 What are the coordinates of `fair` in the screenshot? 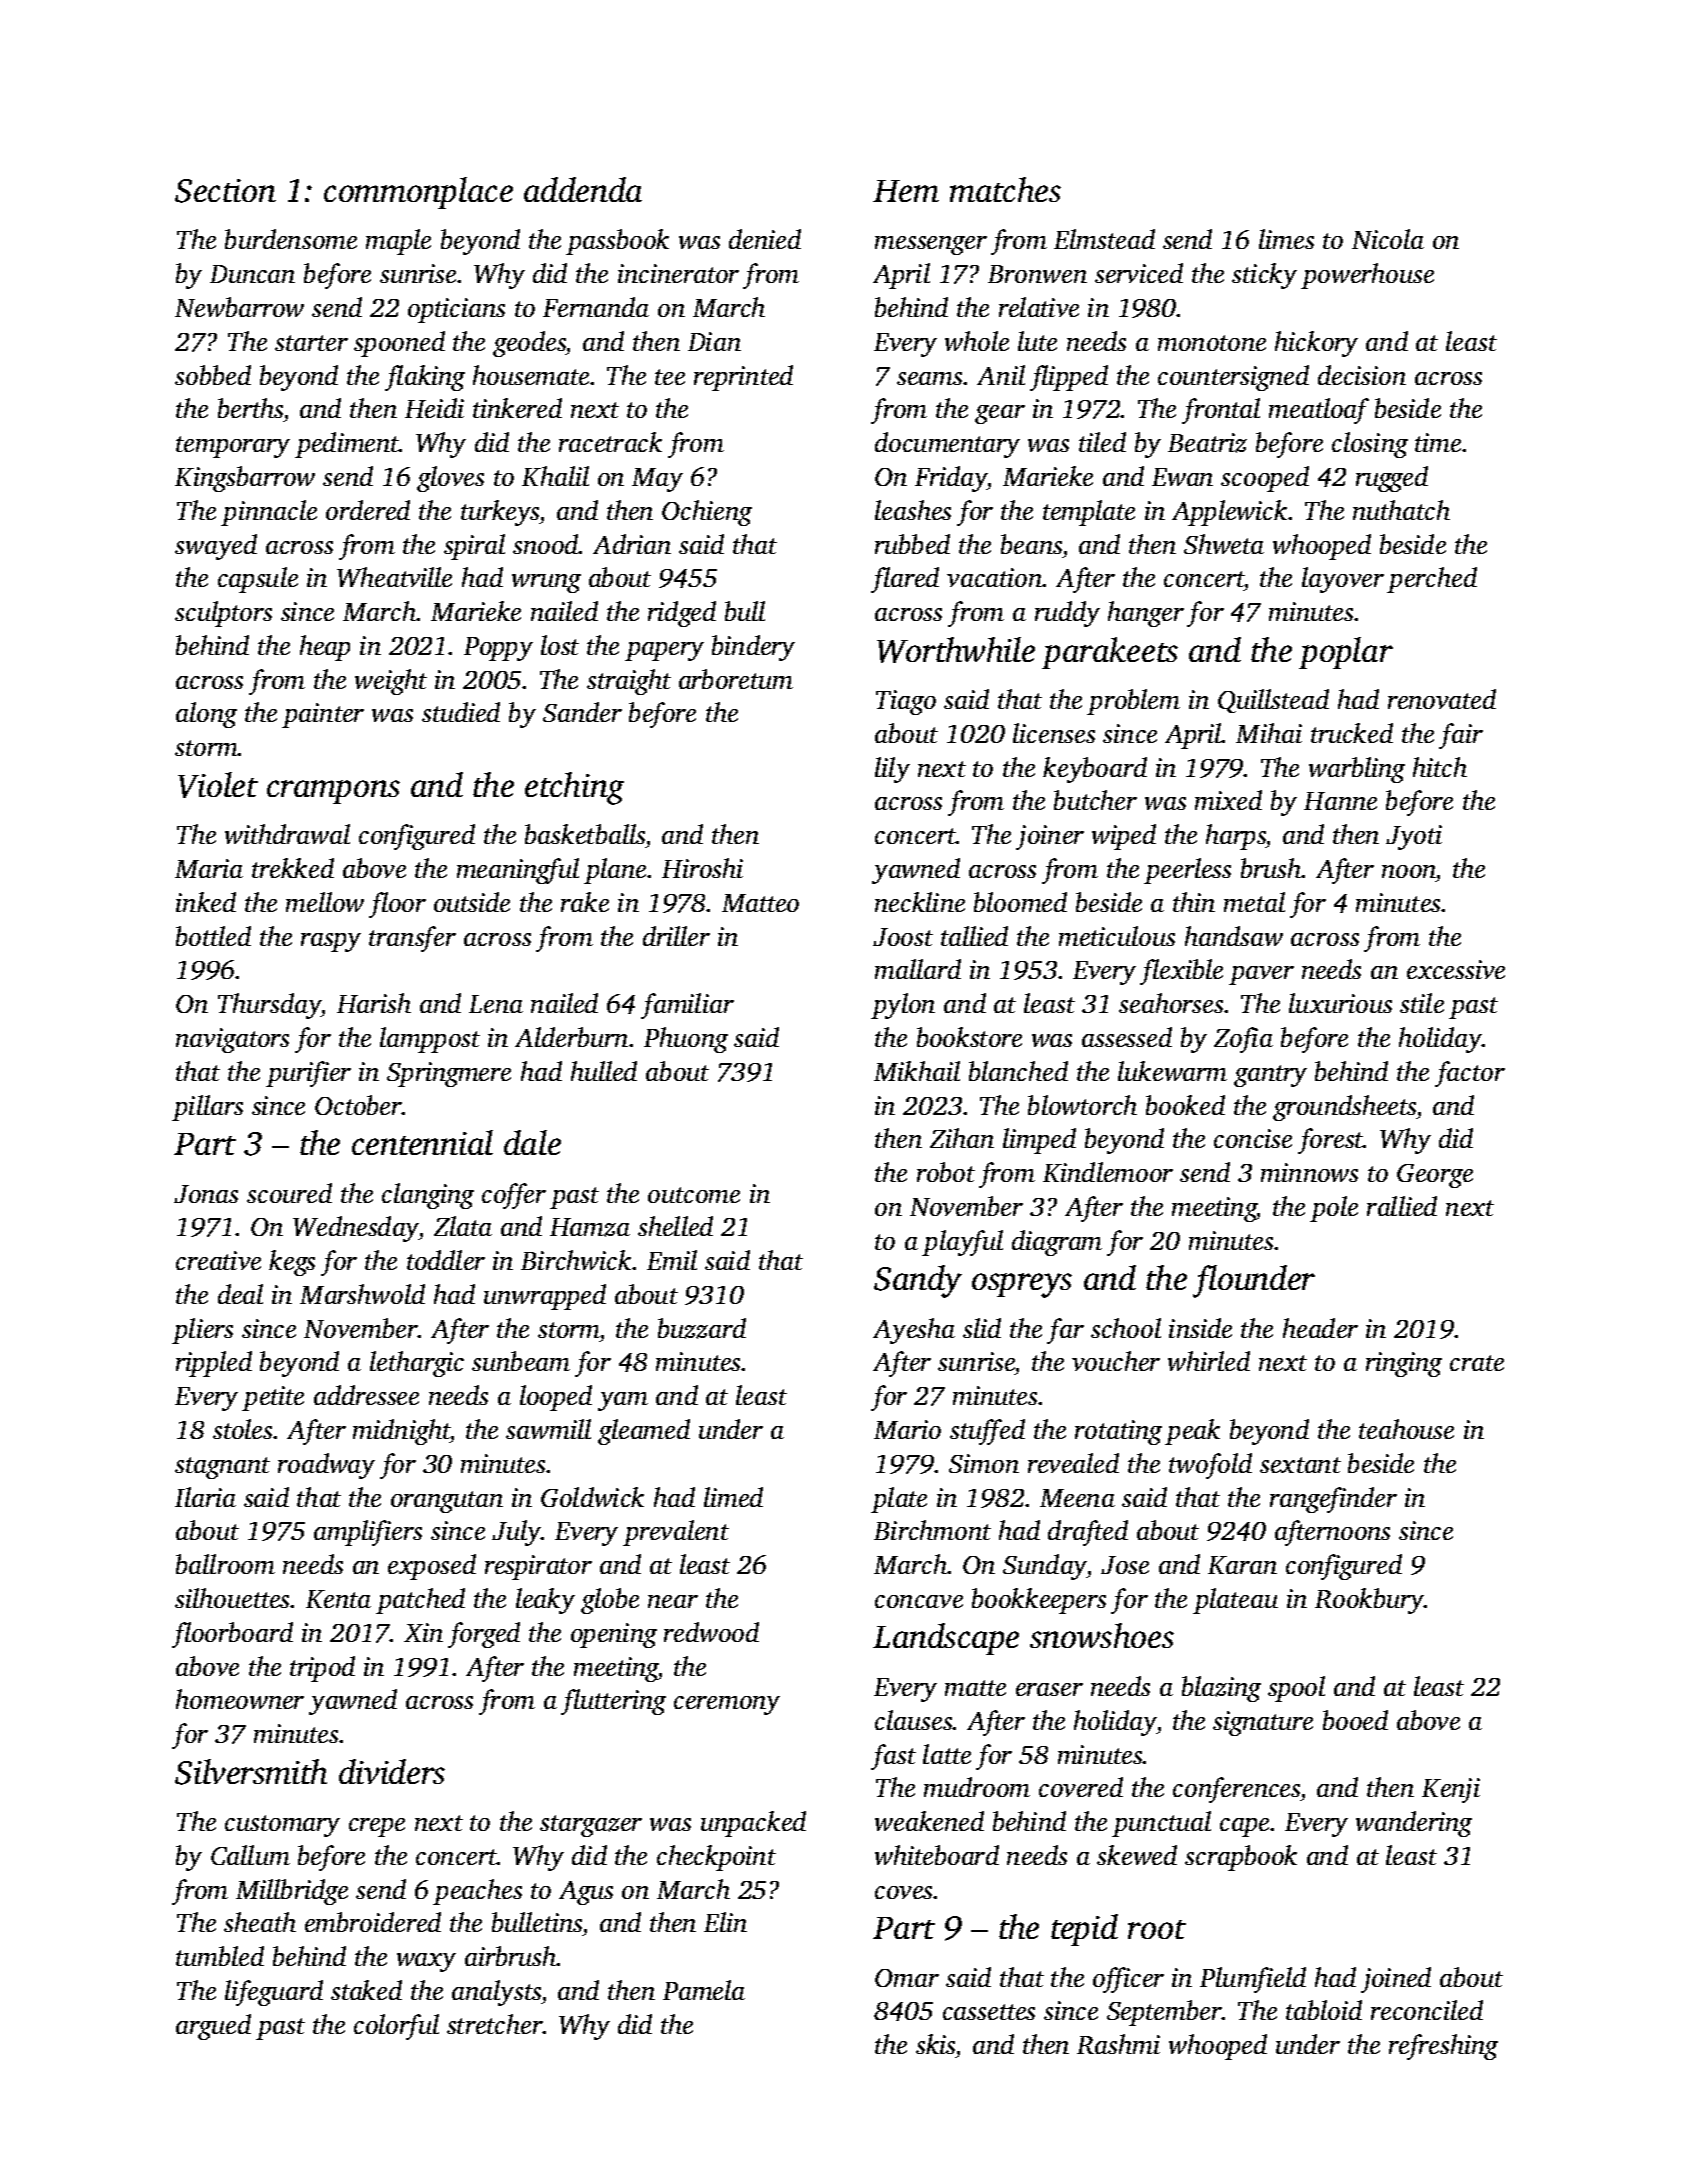 It's located at (1461, 736).
